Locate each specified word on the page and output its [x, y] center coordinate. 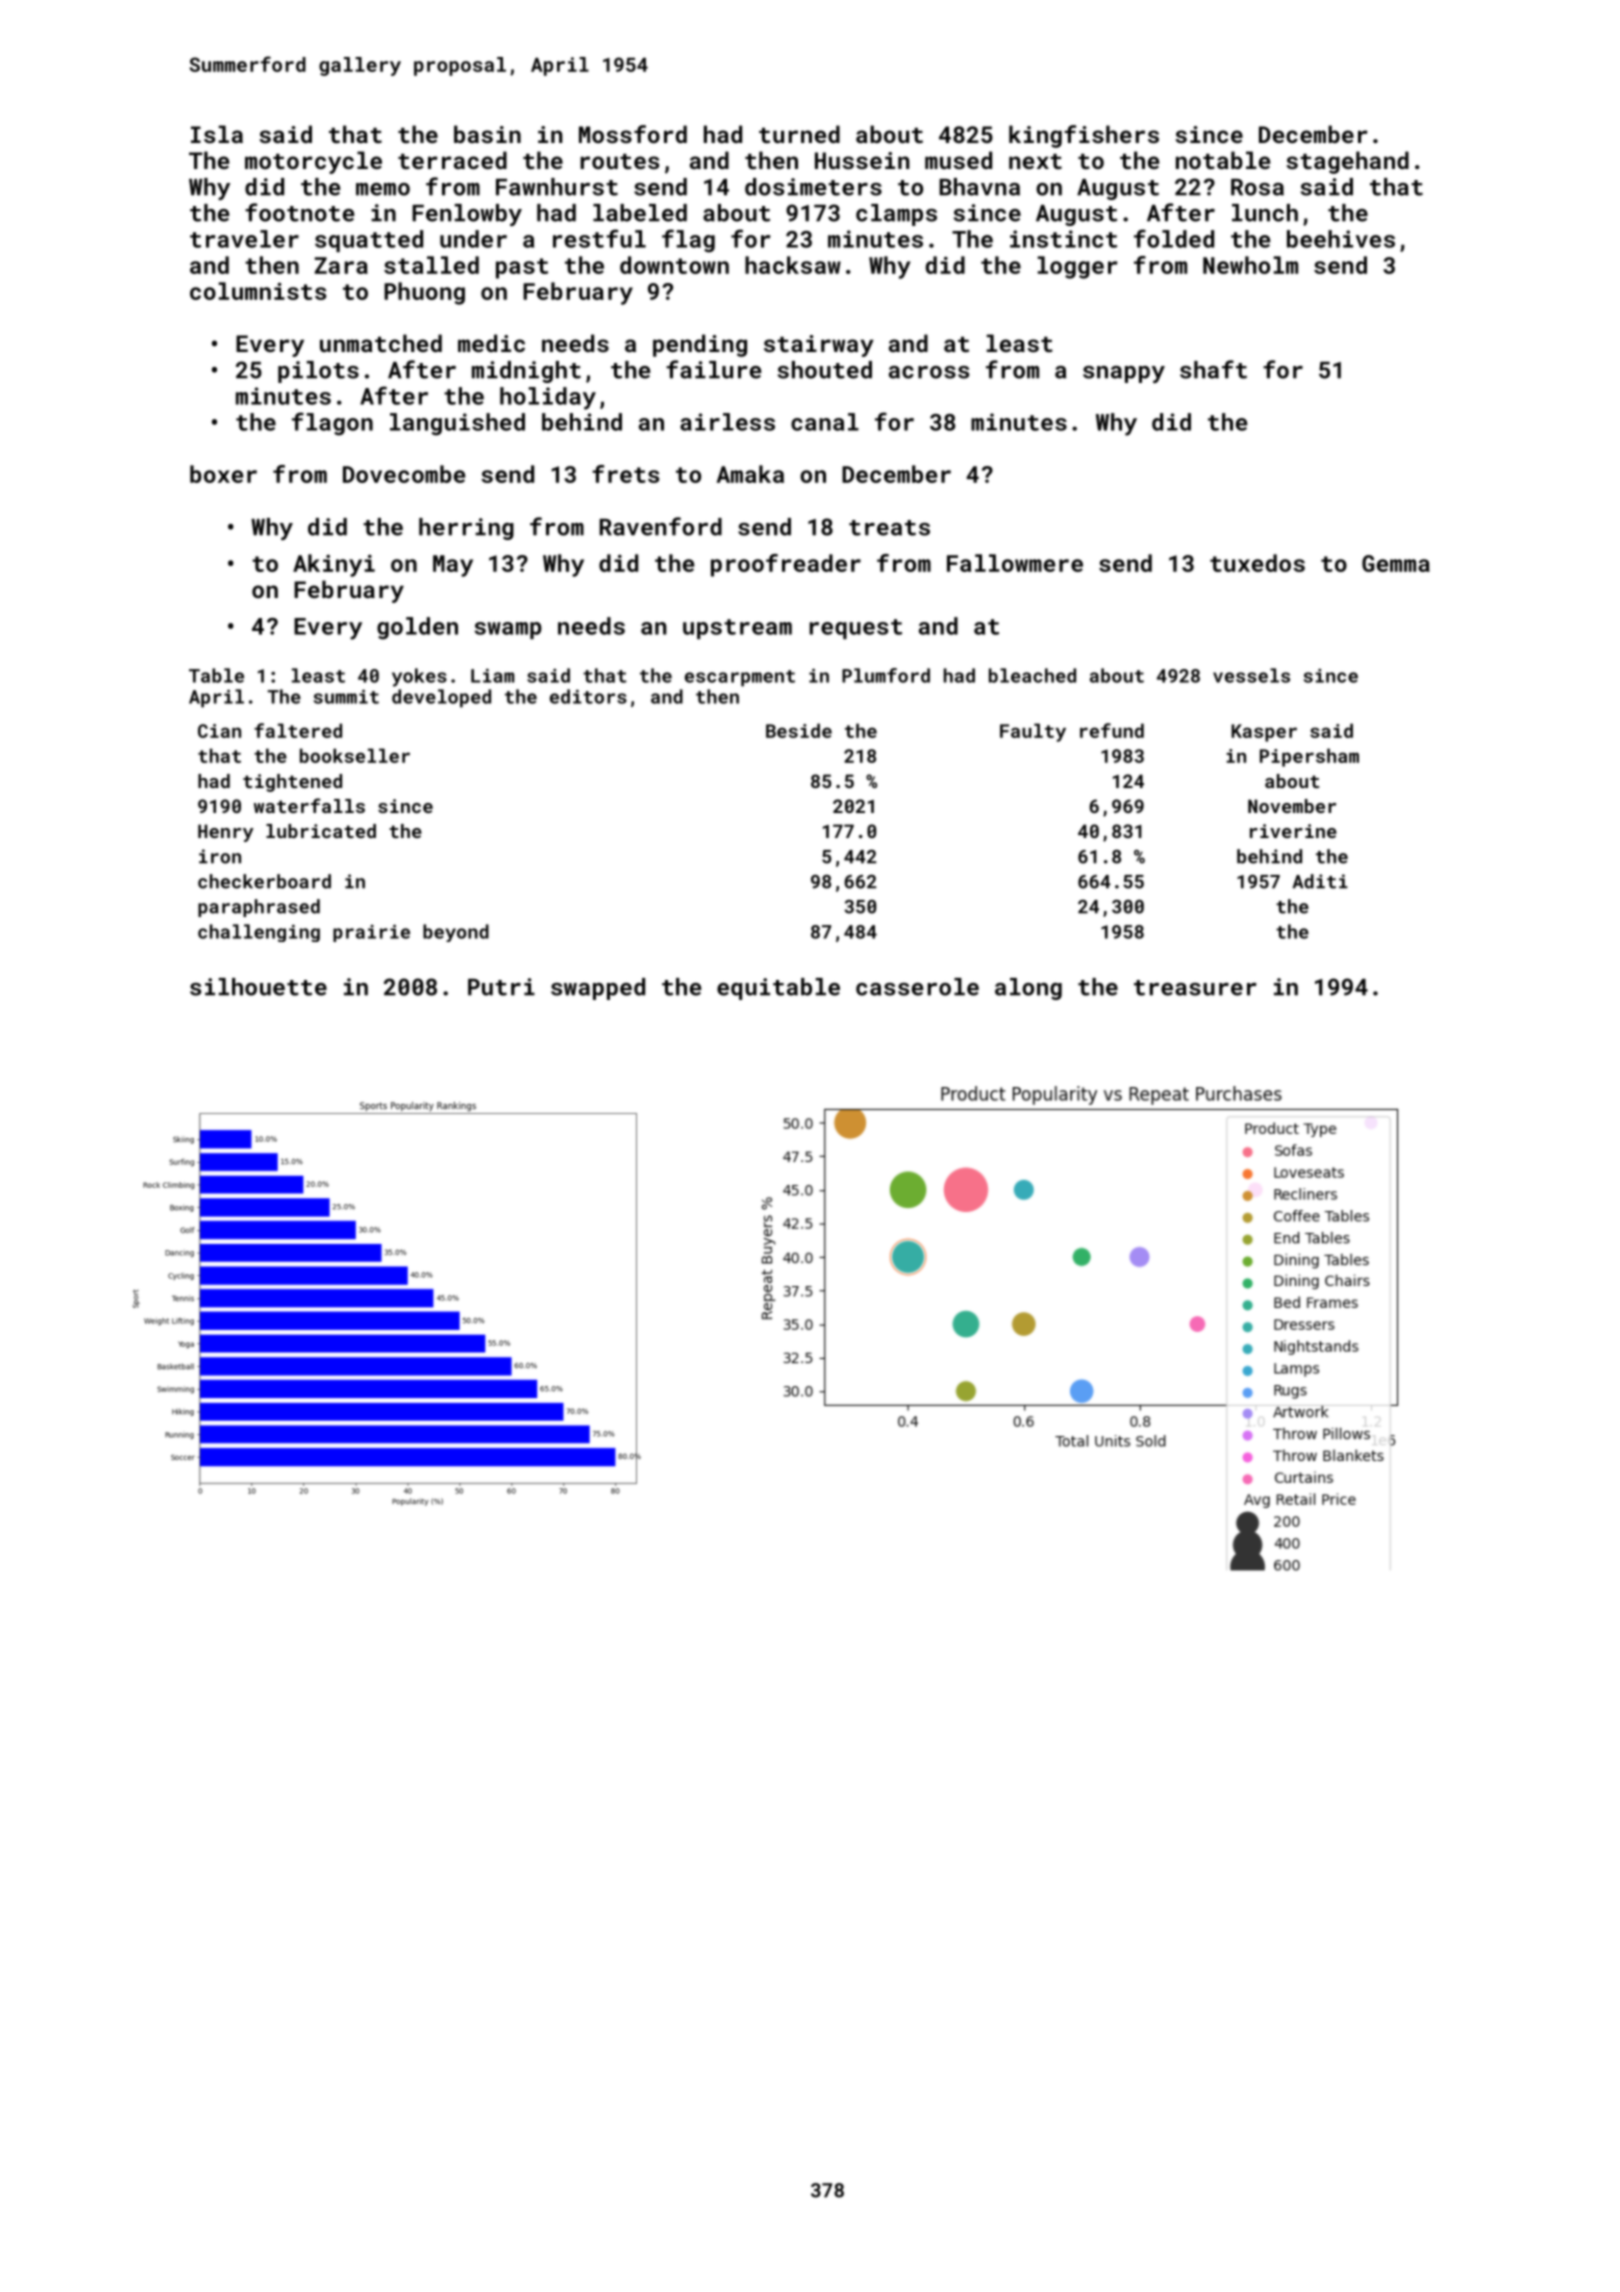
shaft [1213, 369]
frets [625, 474]
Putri [501, 987]
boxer [223, 474]
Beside [799, 730]
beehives [1341, 239]
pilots [318, 372]
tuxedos [1257, 563]
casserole [917, 987]
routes [619, 161]
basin [487, 134]
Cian [219, 731]
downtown [674, 265]
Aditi [1320, 881]
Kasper [1264, 733]
